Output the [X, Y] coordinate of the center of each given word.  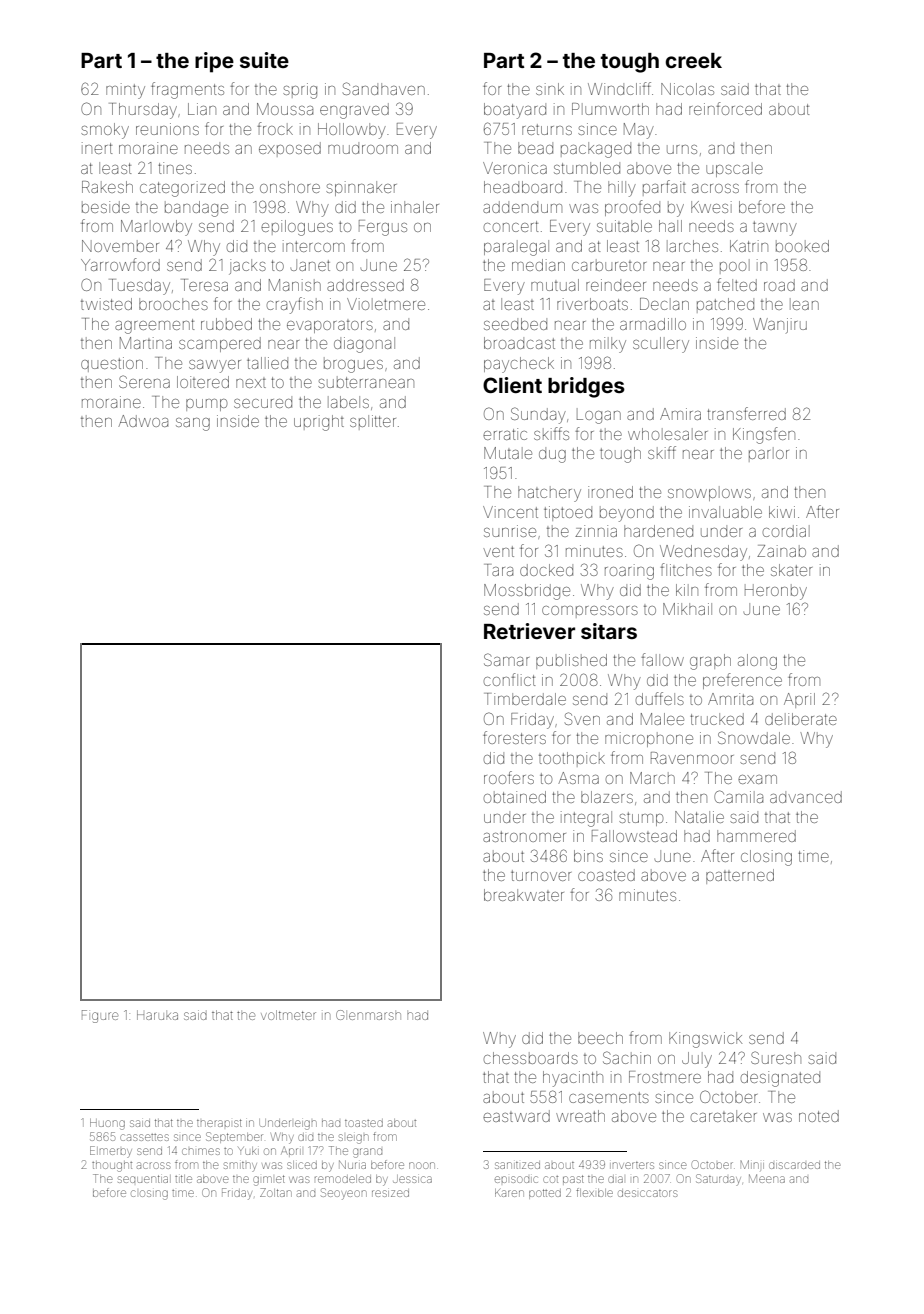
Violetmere [386, 304]
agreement [154, 326]
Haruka [157, 1015]
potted [545, 1194]
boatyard [515, 111]
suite [264, 60]
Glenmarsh [368, 1015]
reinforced [725, 108]
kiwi [782, 512]
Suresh [776, 1057]
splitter [373, 422]
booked [802, 246]
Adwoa [143, 421]
